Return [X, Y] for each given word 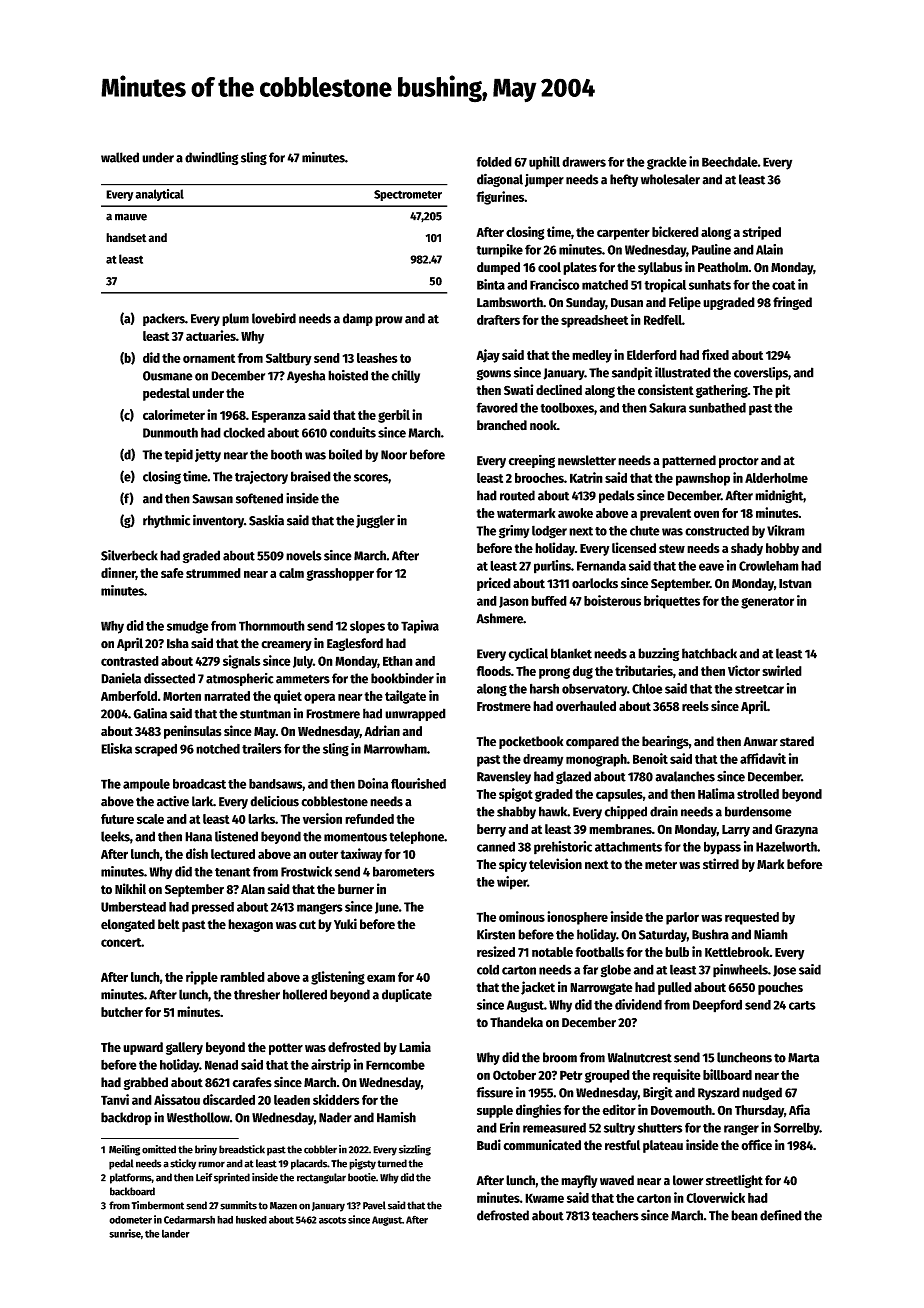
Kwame [544, 1198]
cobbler [320, 1149]
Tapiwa [420, 627]
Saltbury [289, 359]
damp [358, 319]
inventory [218, 521]
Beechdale [730, 162]
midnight [779, 496]
